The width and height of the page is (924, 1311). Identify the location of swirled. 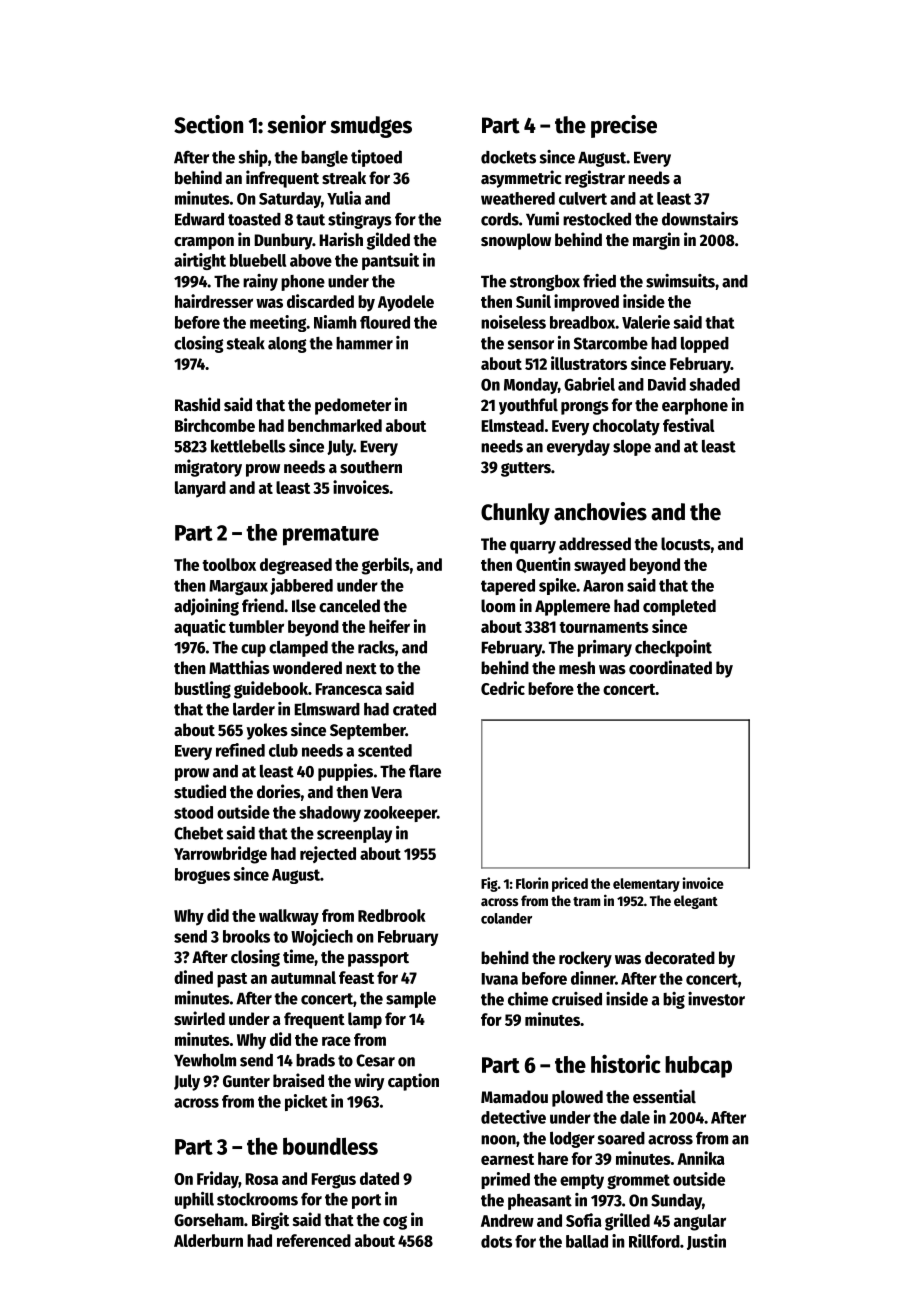
(199, 1018).
